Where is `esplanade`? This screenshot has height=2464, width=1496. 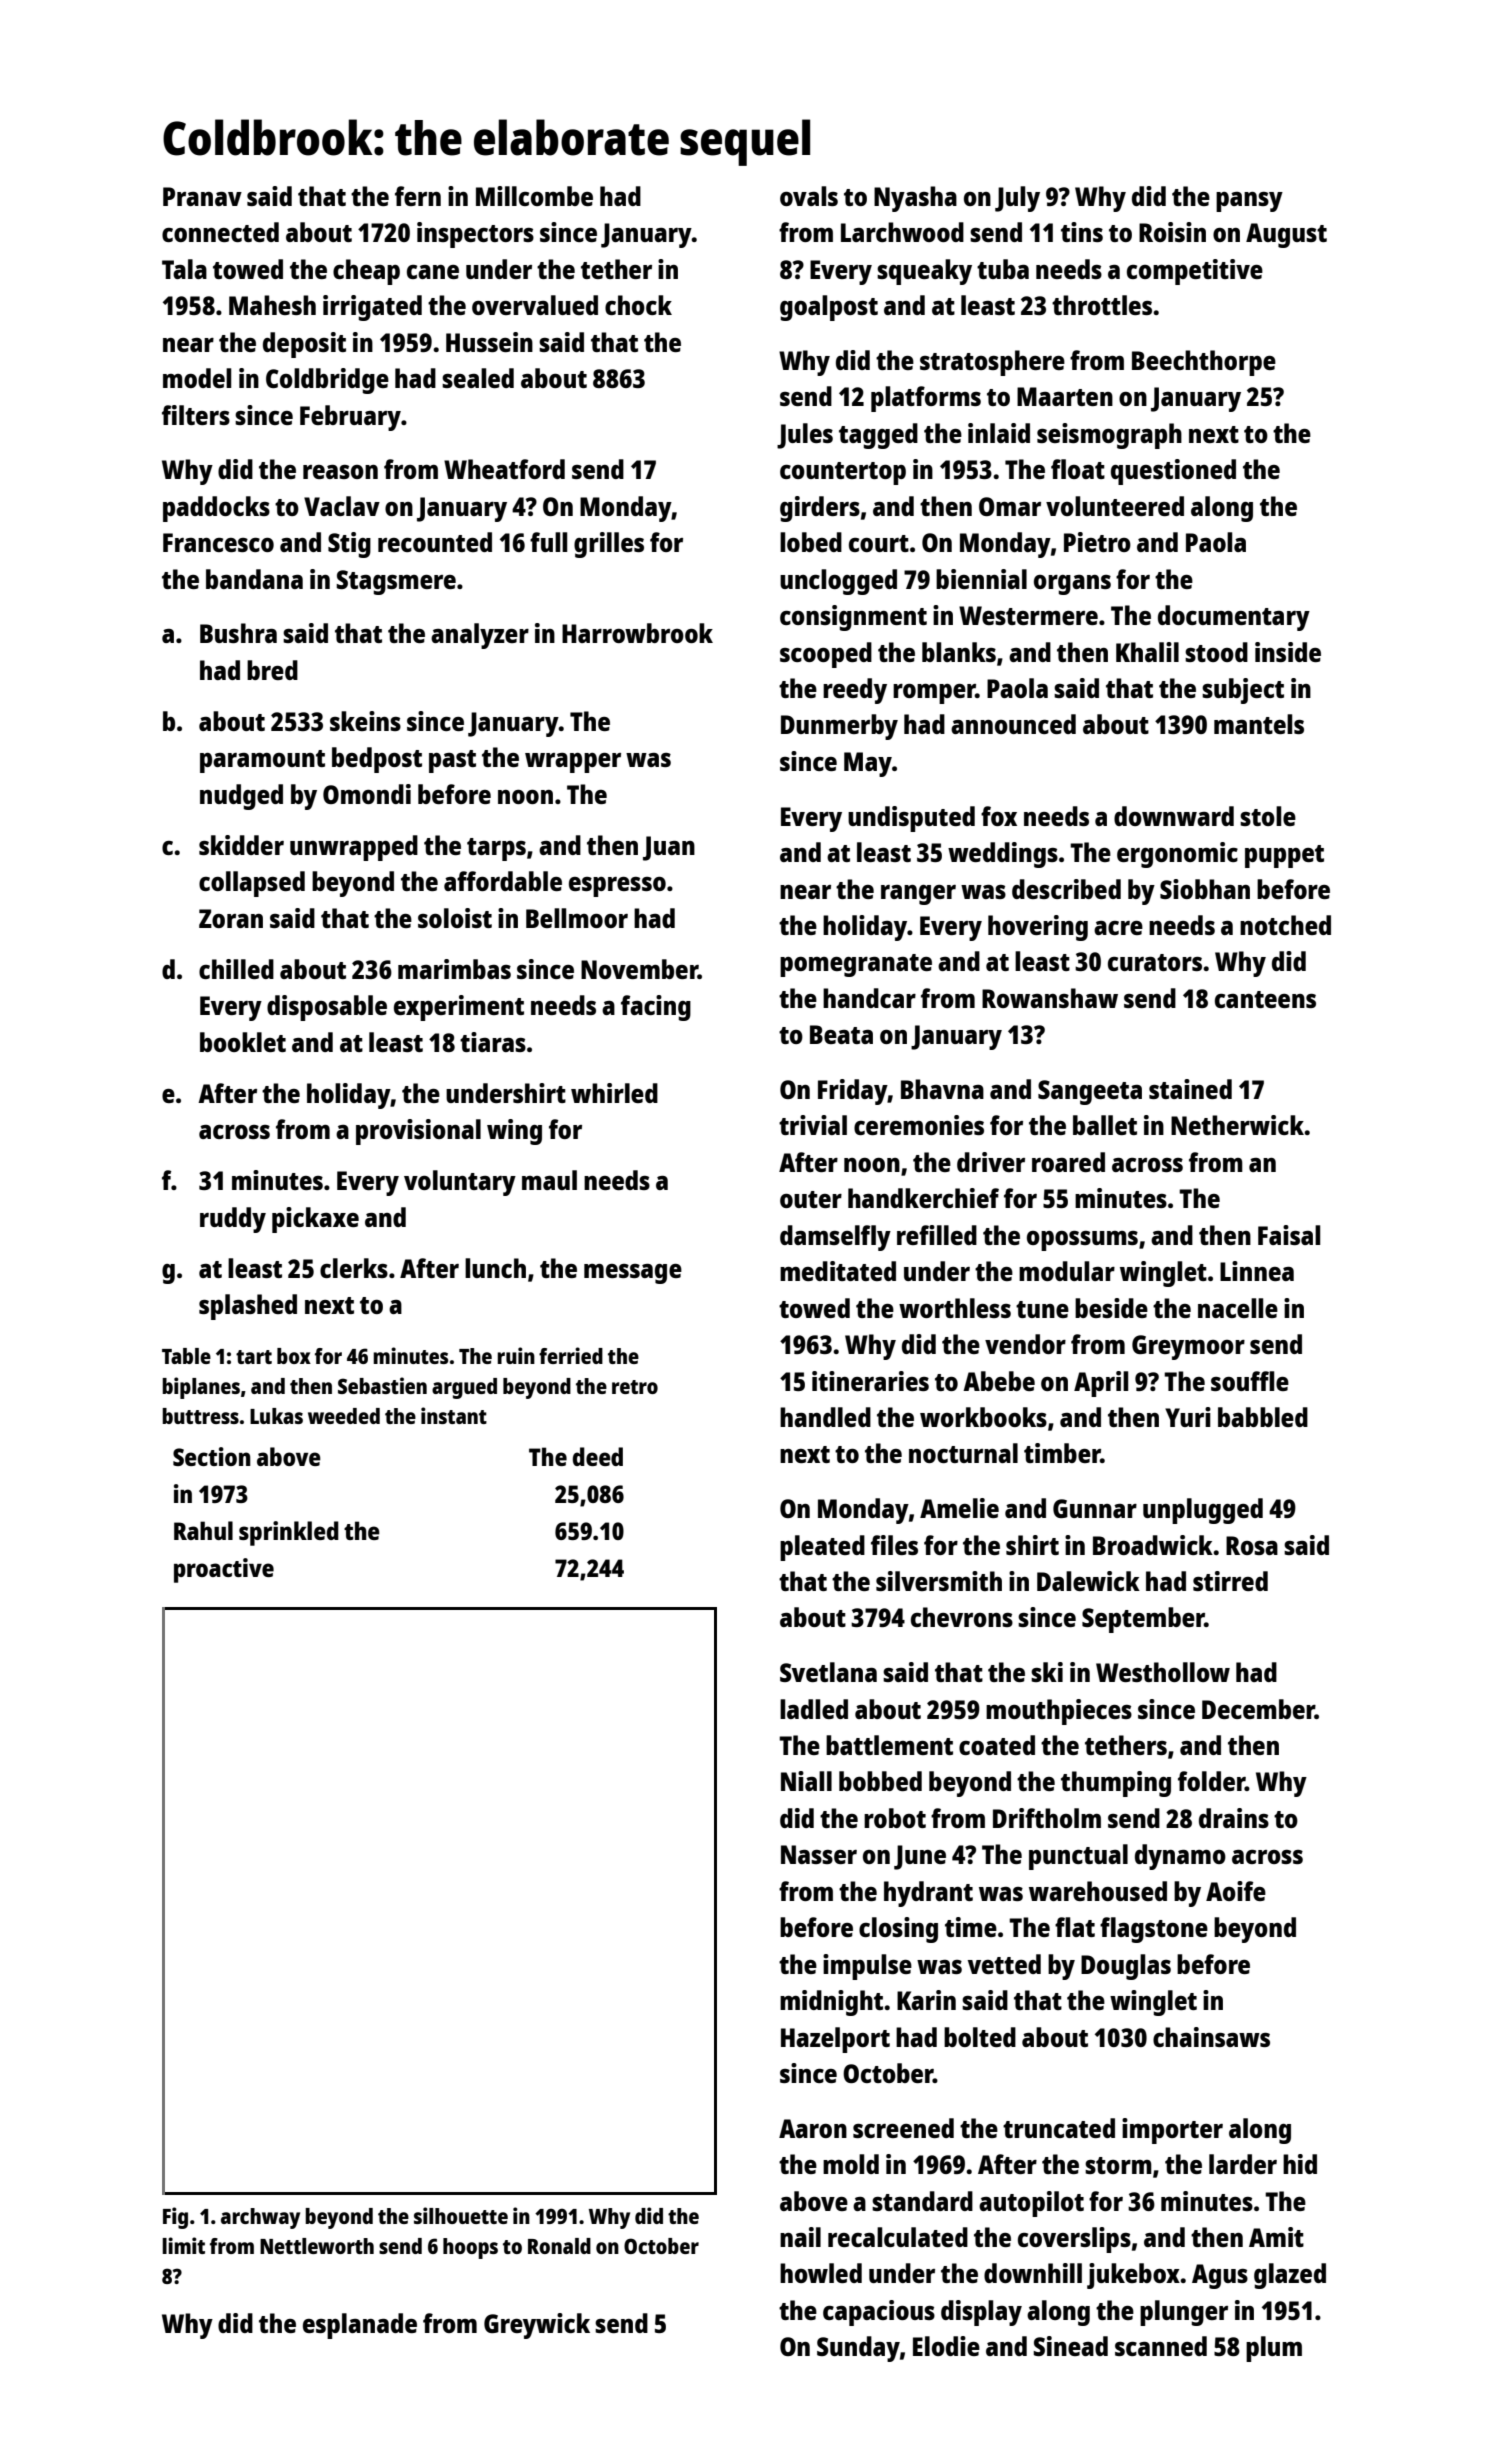 esplanade is located at coordinates (360, 2326).
